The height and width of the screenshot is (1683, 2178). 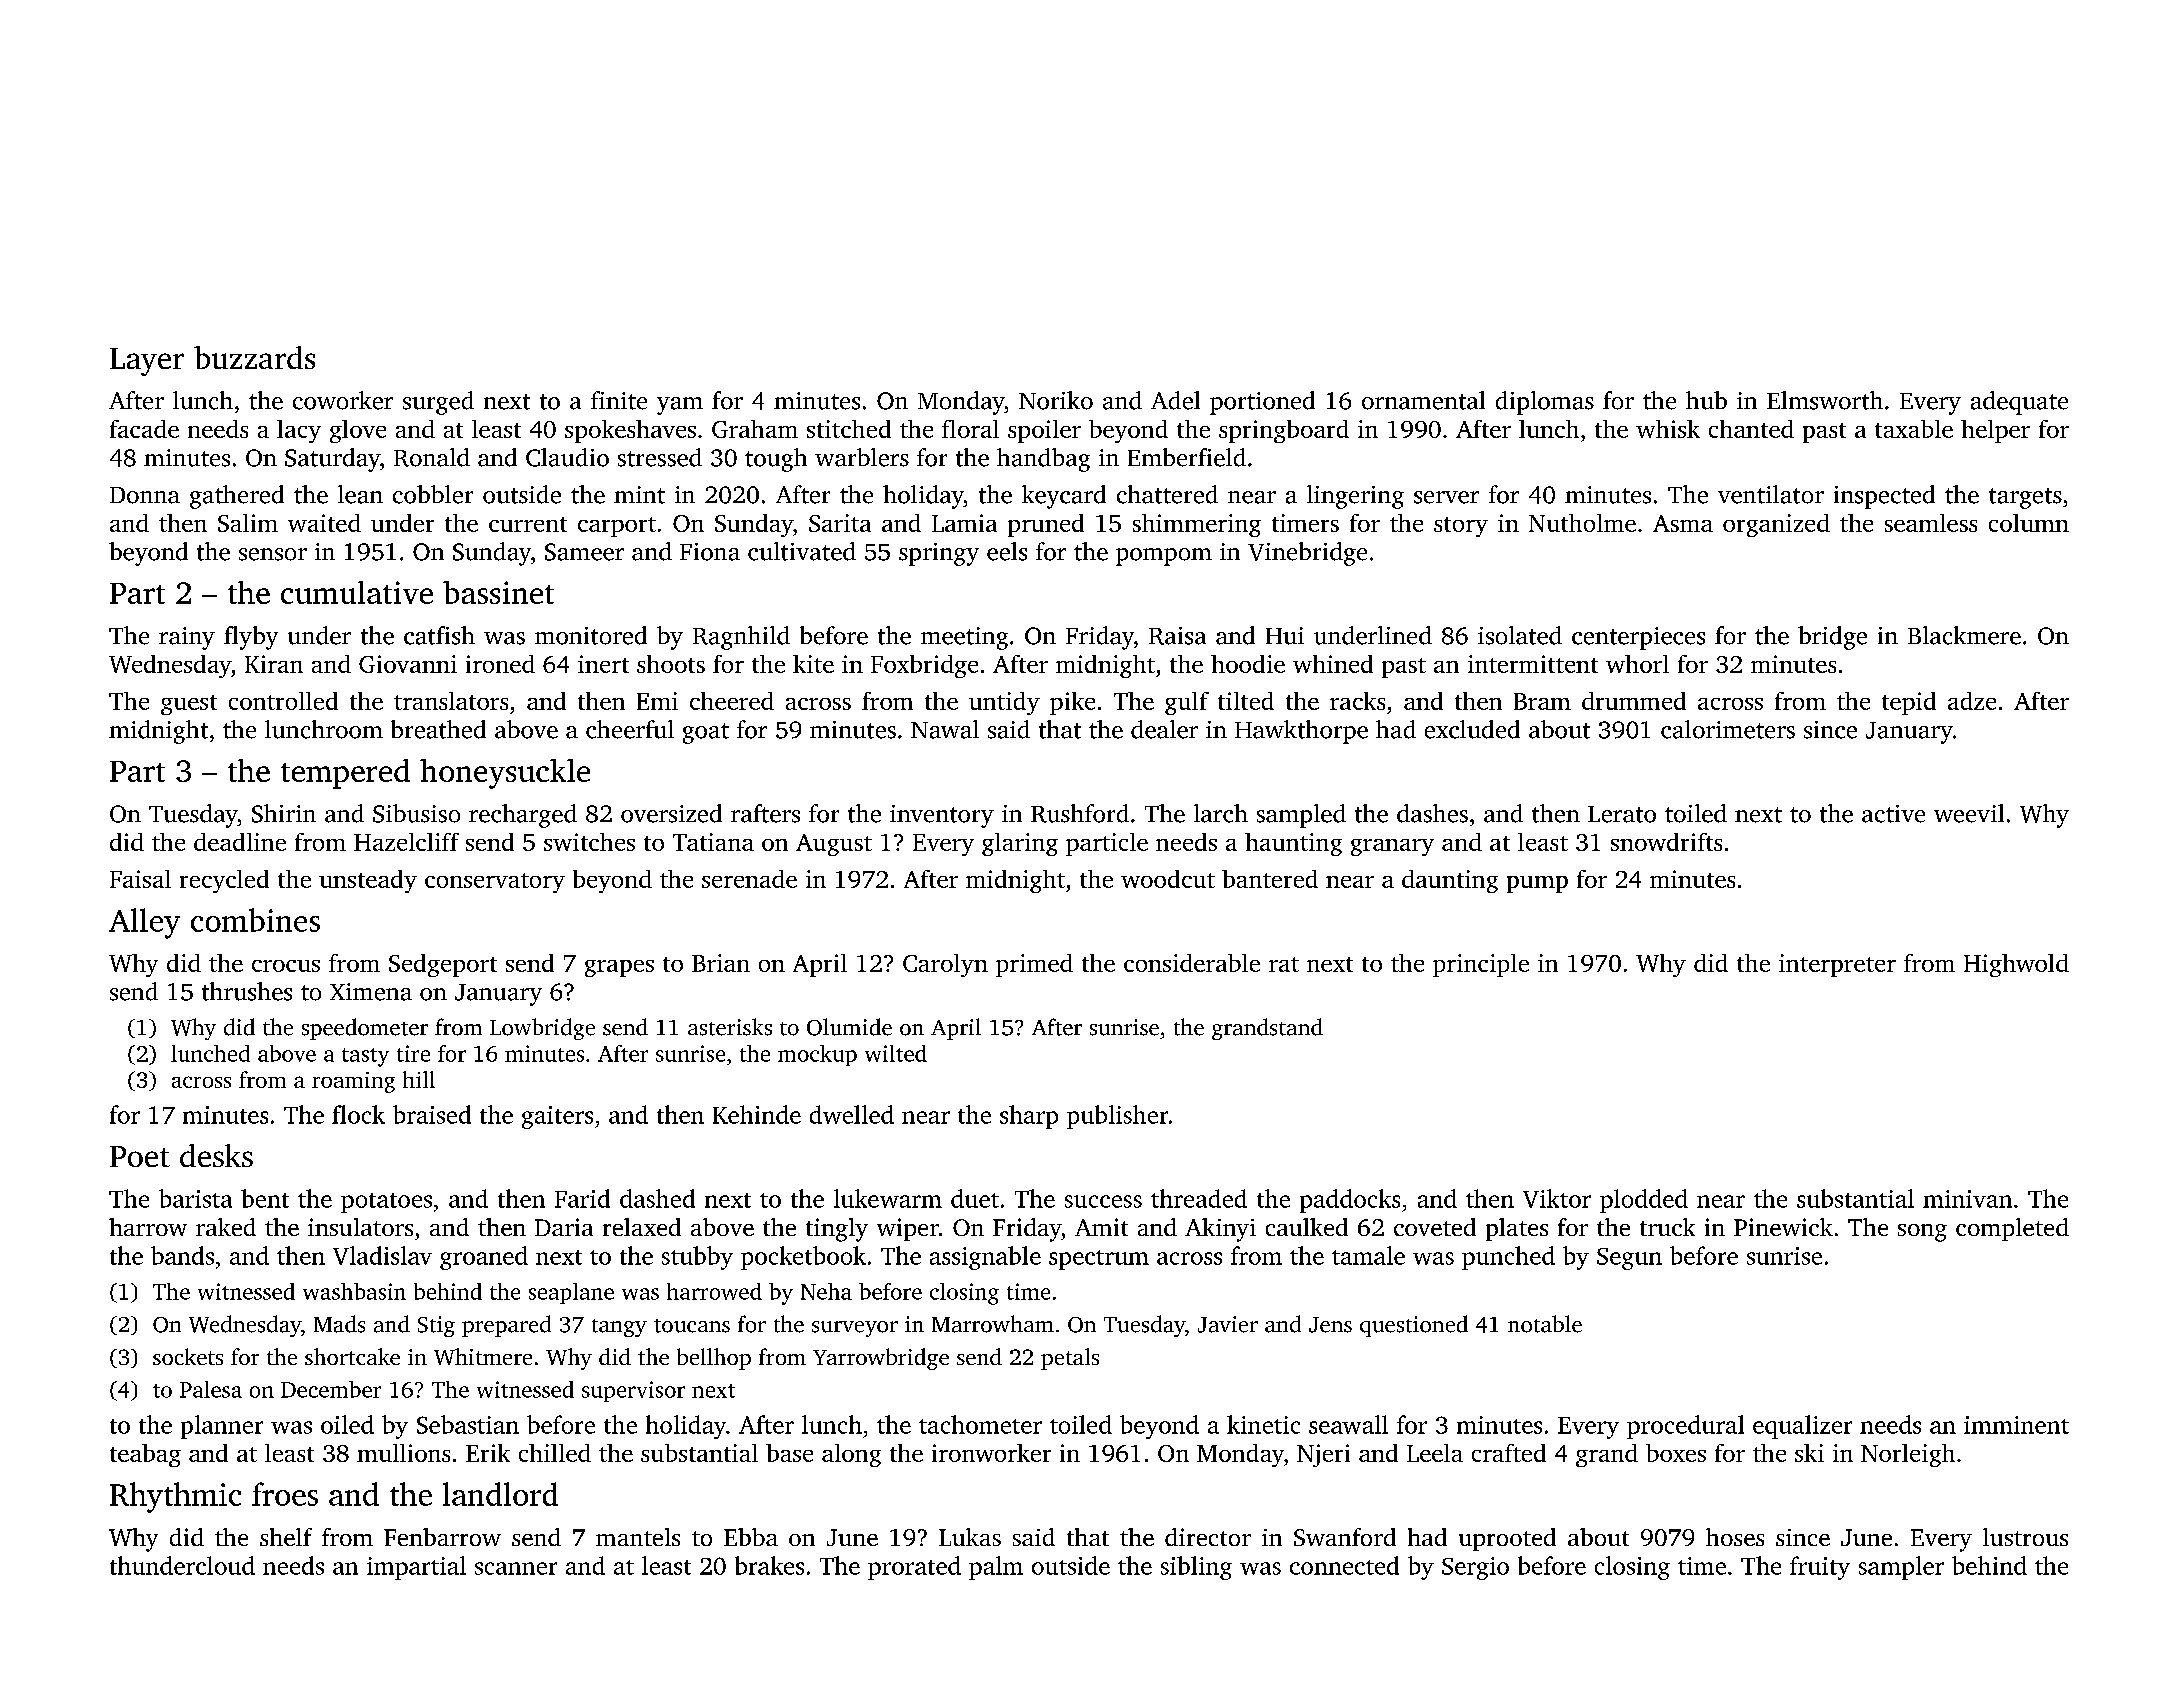 What do you see at coordinates (1344, 1565) in the screenshot?
I see `connected` at bounding box center [1344, 1565].
